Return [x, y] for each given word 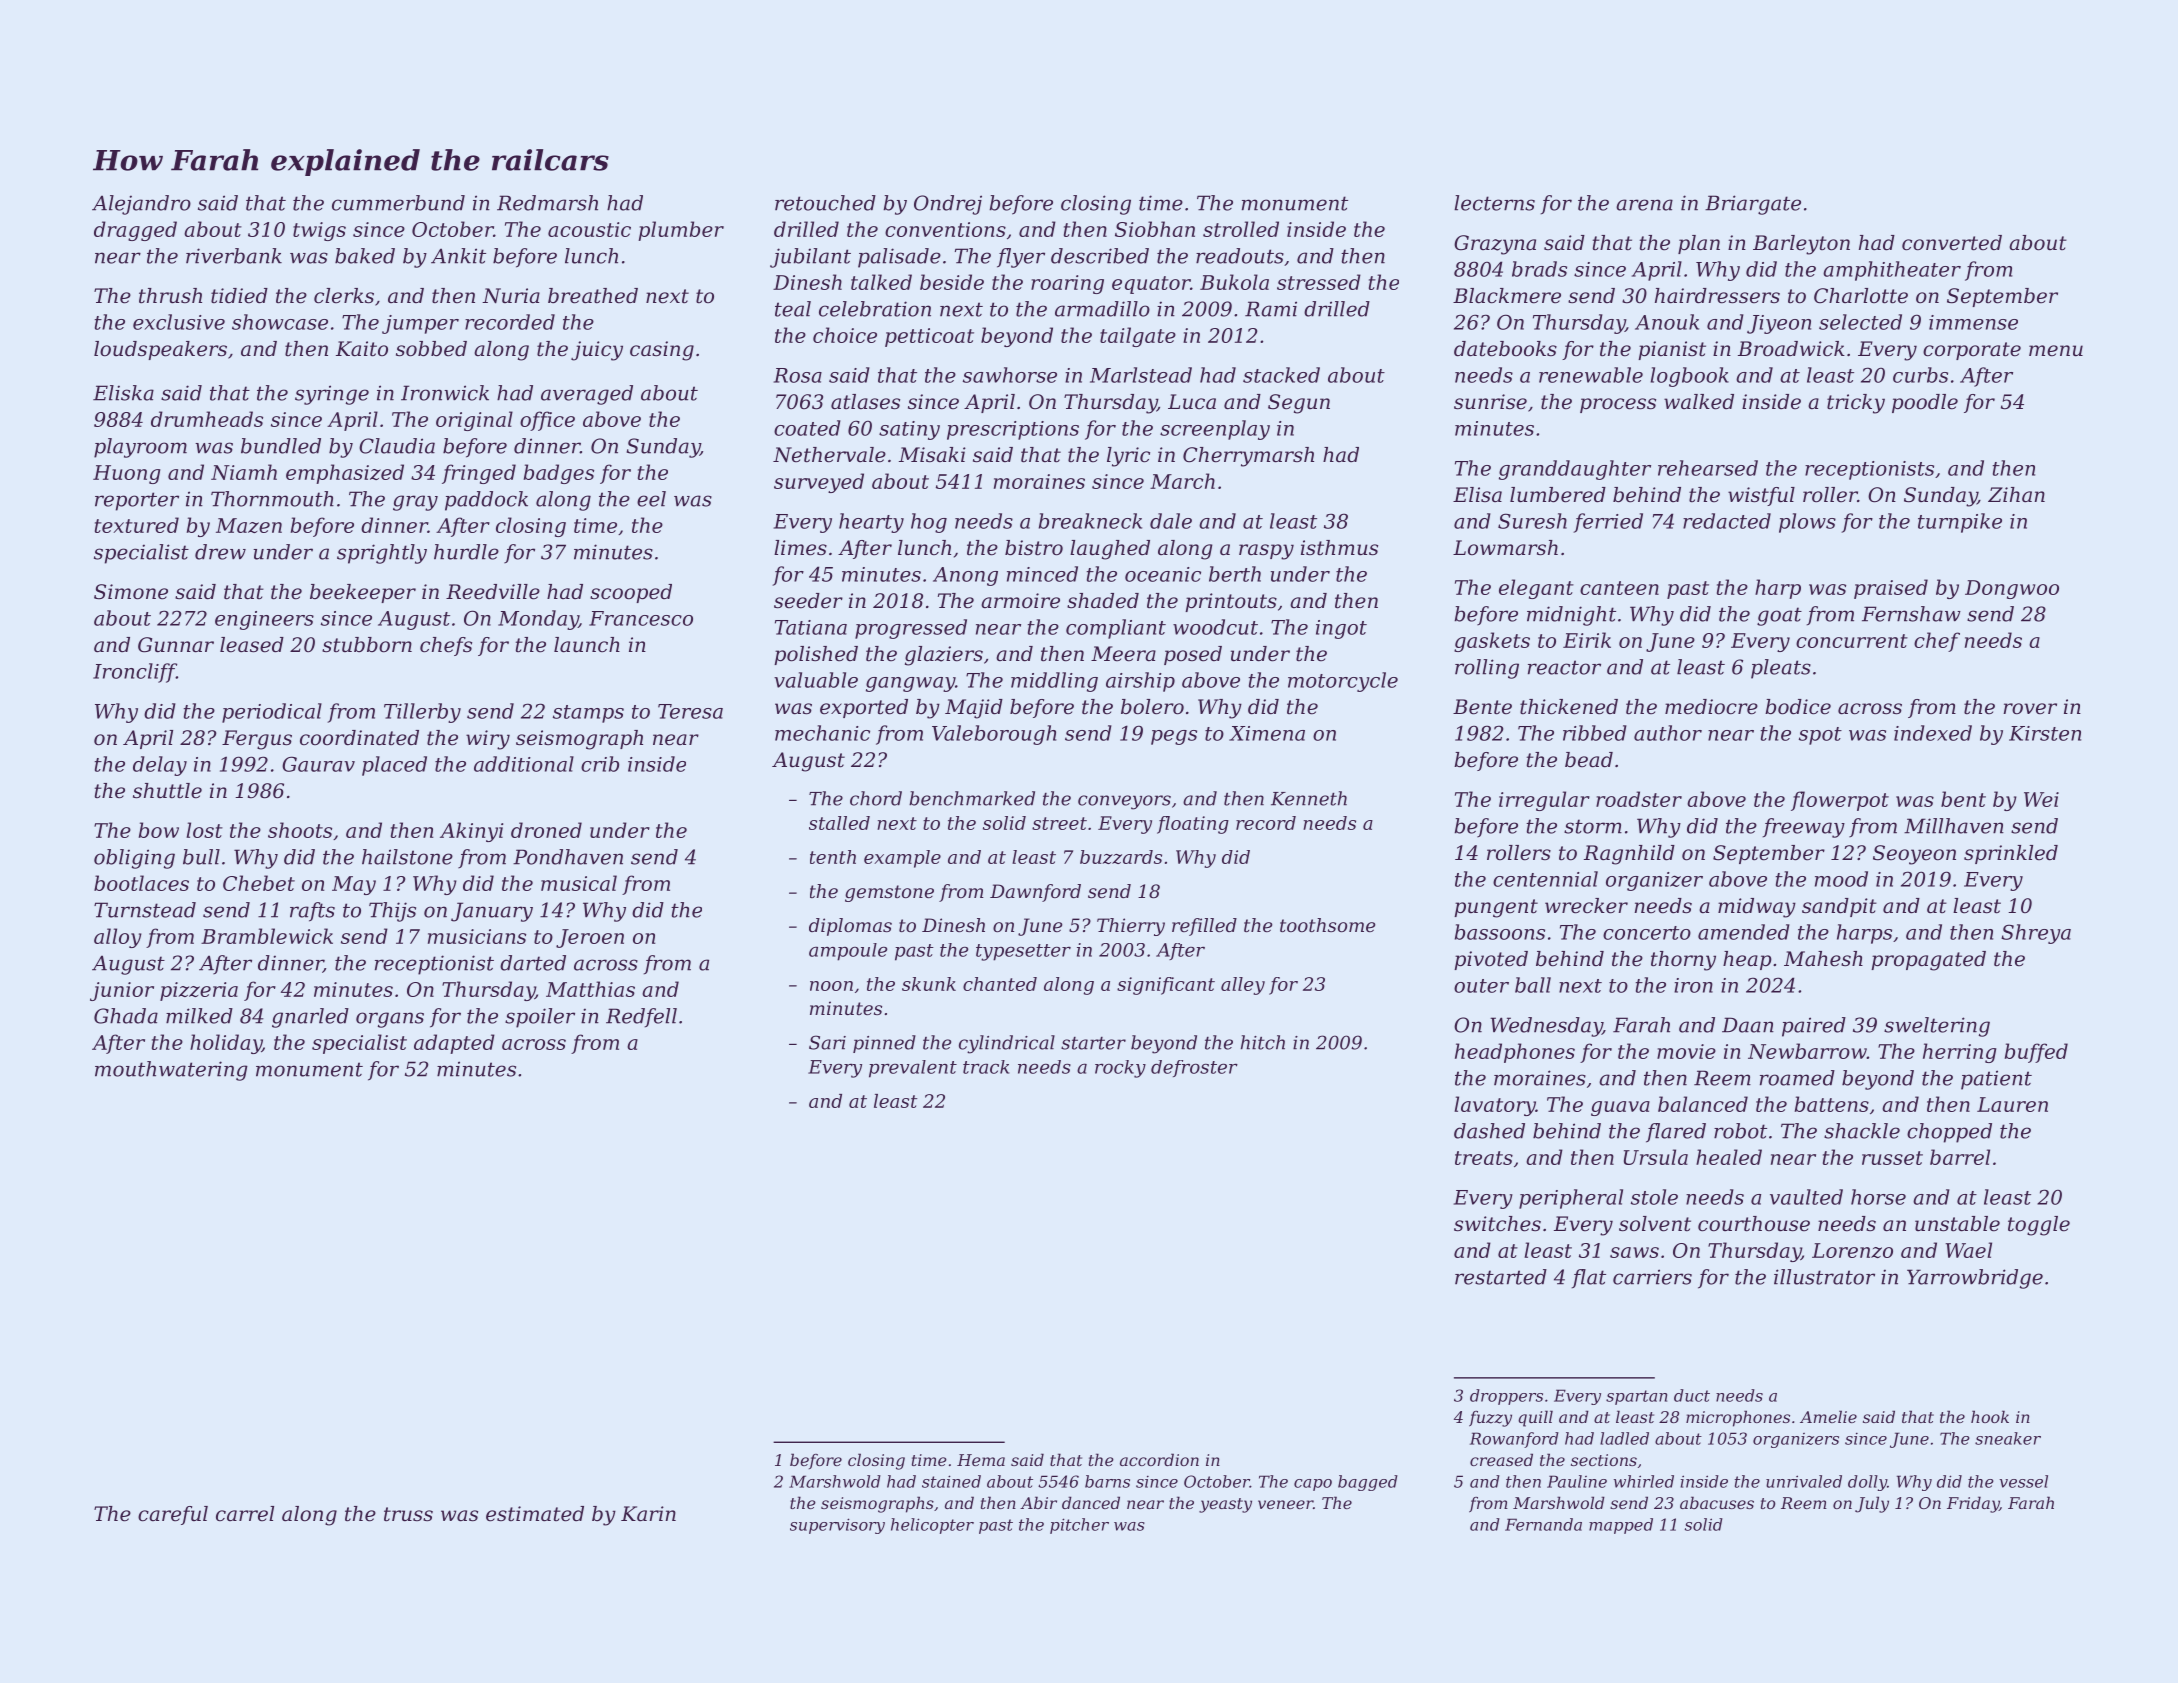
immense [1973, 322]
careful [173, 1515]
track [986, 1067]
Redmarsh [547, 203]
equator [1151, 285]
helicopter [932, 1526]
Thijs [392, 912]
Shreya [2036, 934]
